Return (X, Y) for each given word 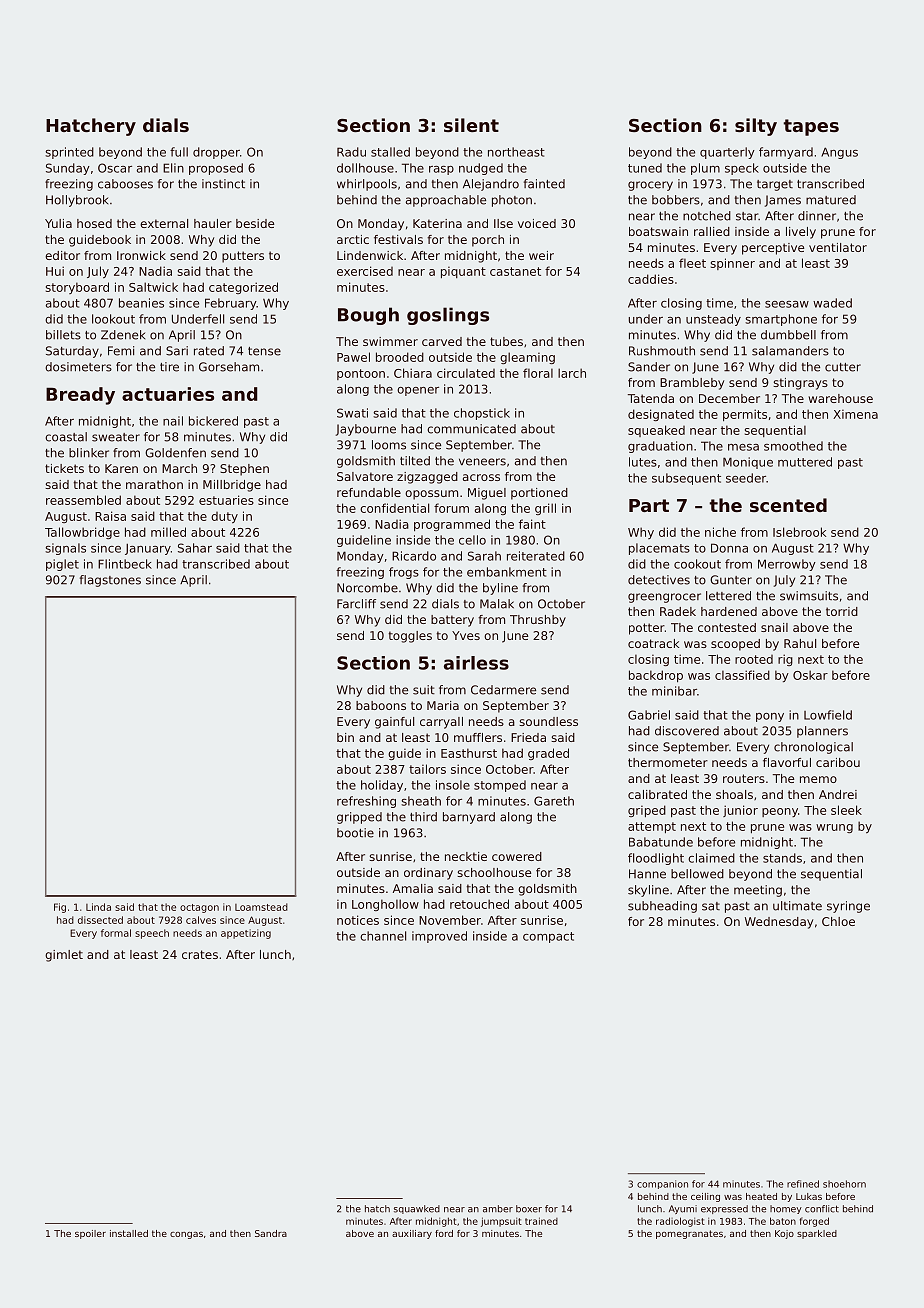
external (164, 223)
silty (756, 127)
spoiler (90, 1234)
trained (541, 1221)
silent (471, 125)
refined (803, 1184)
